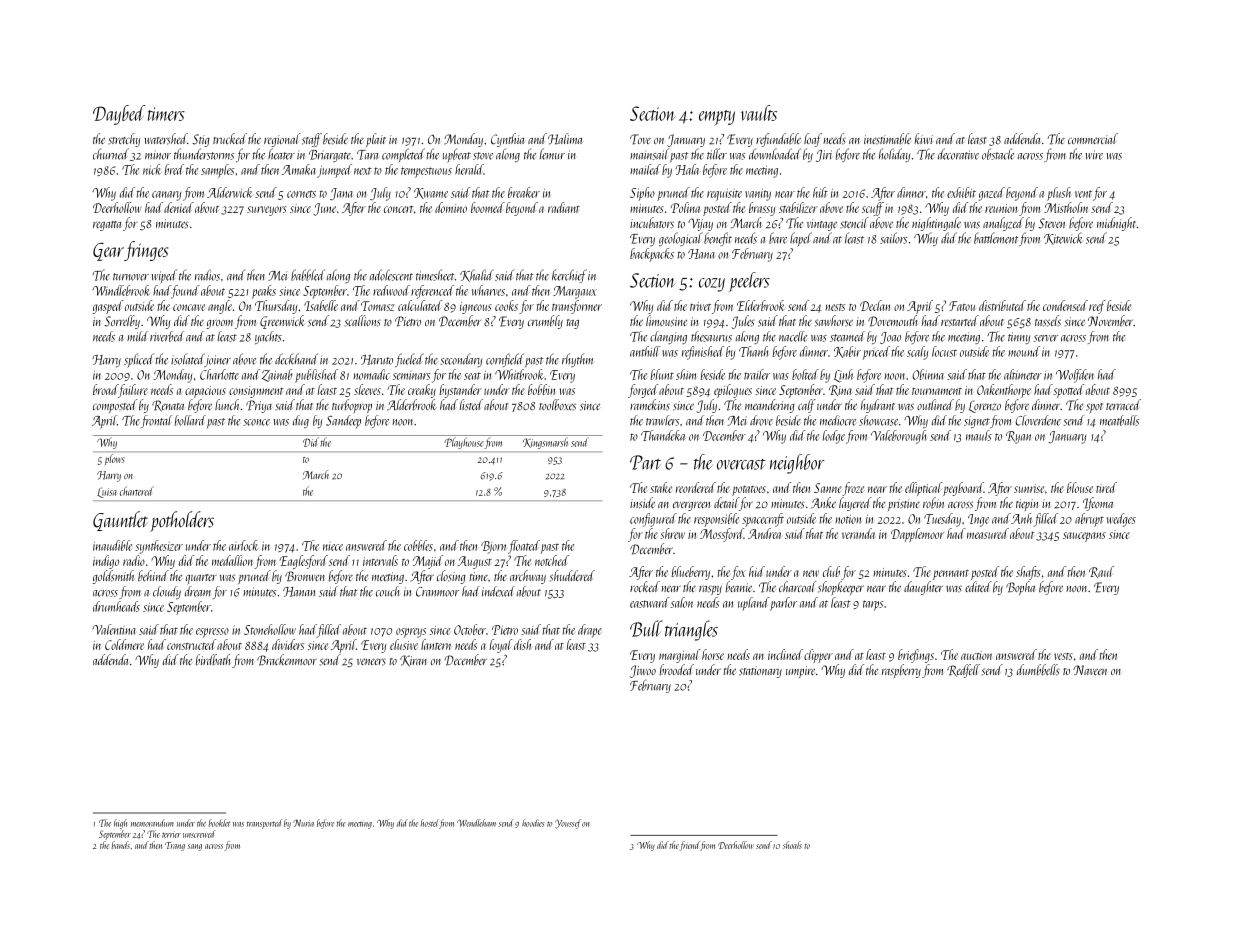 This screenshot has height=952, width=1233. Describe the element at coordinates (533, 823) in the screenshot. I see `hoodies` at that location.
